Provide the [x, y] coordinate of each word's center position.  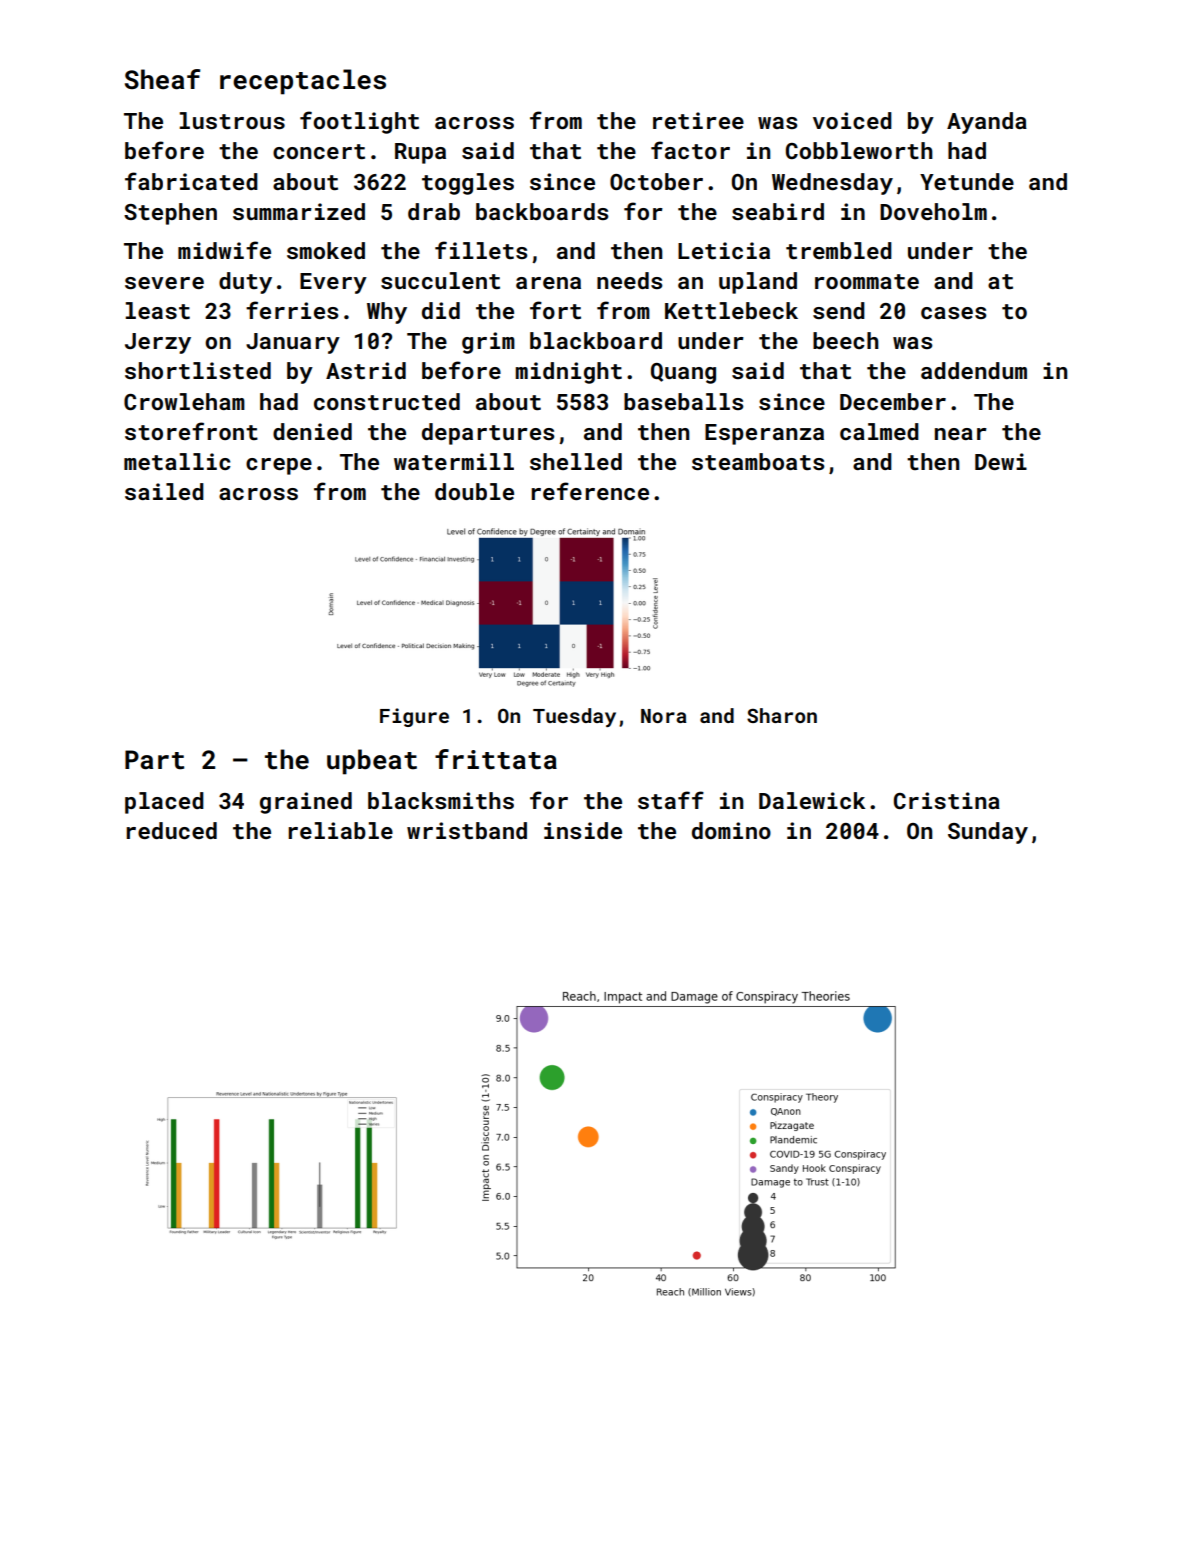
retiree [698, 120]
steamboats [758, 461]
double [474, 491]
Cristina [947, 800]
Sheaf [162, 79]
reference [590, 491]
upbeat [372, 762]
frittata [496, 759]
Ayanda [987, 123]
